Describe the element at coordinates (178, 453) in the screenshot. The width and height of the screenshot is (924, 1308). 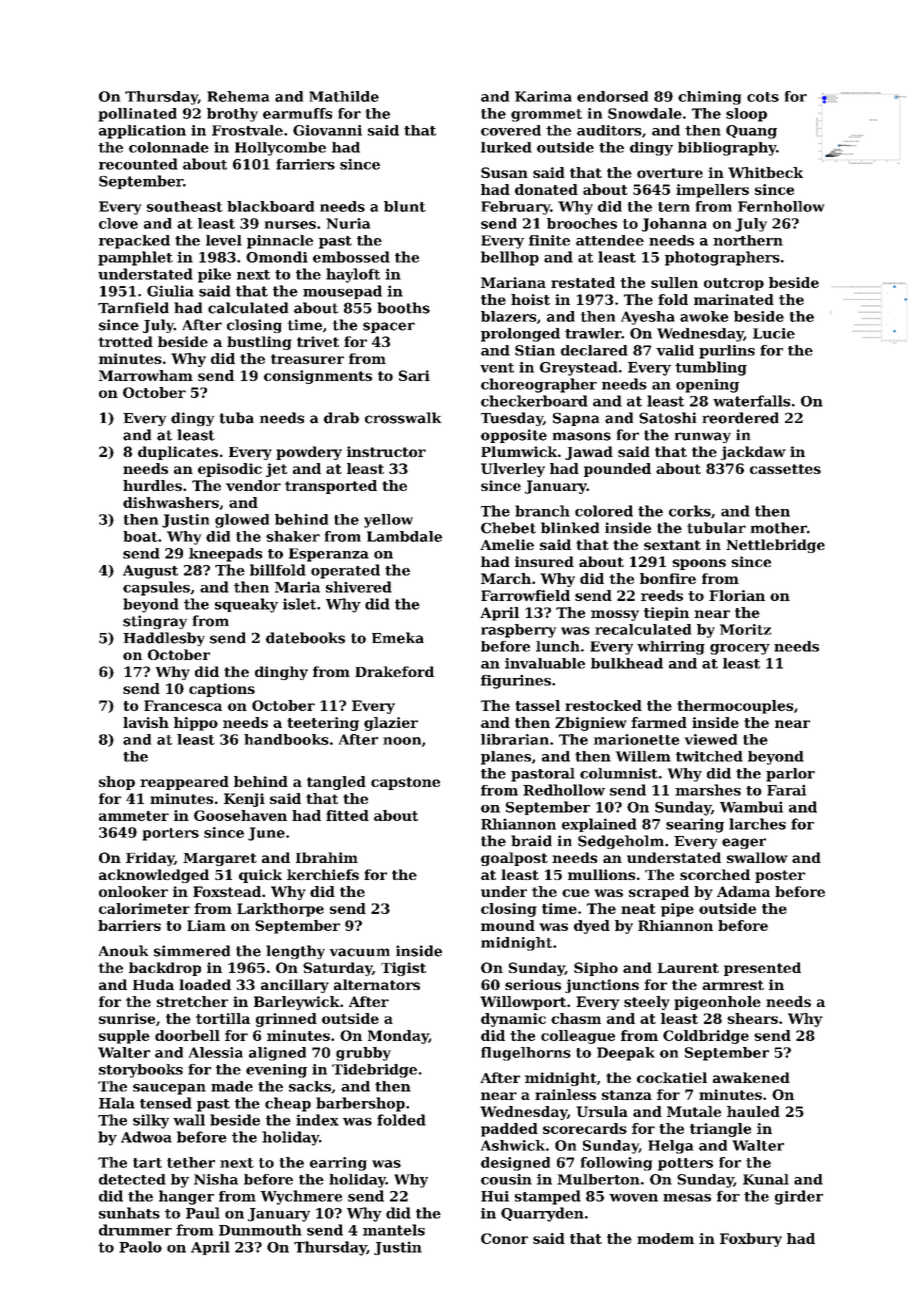
I see `duplicates` at that location.
